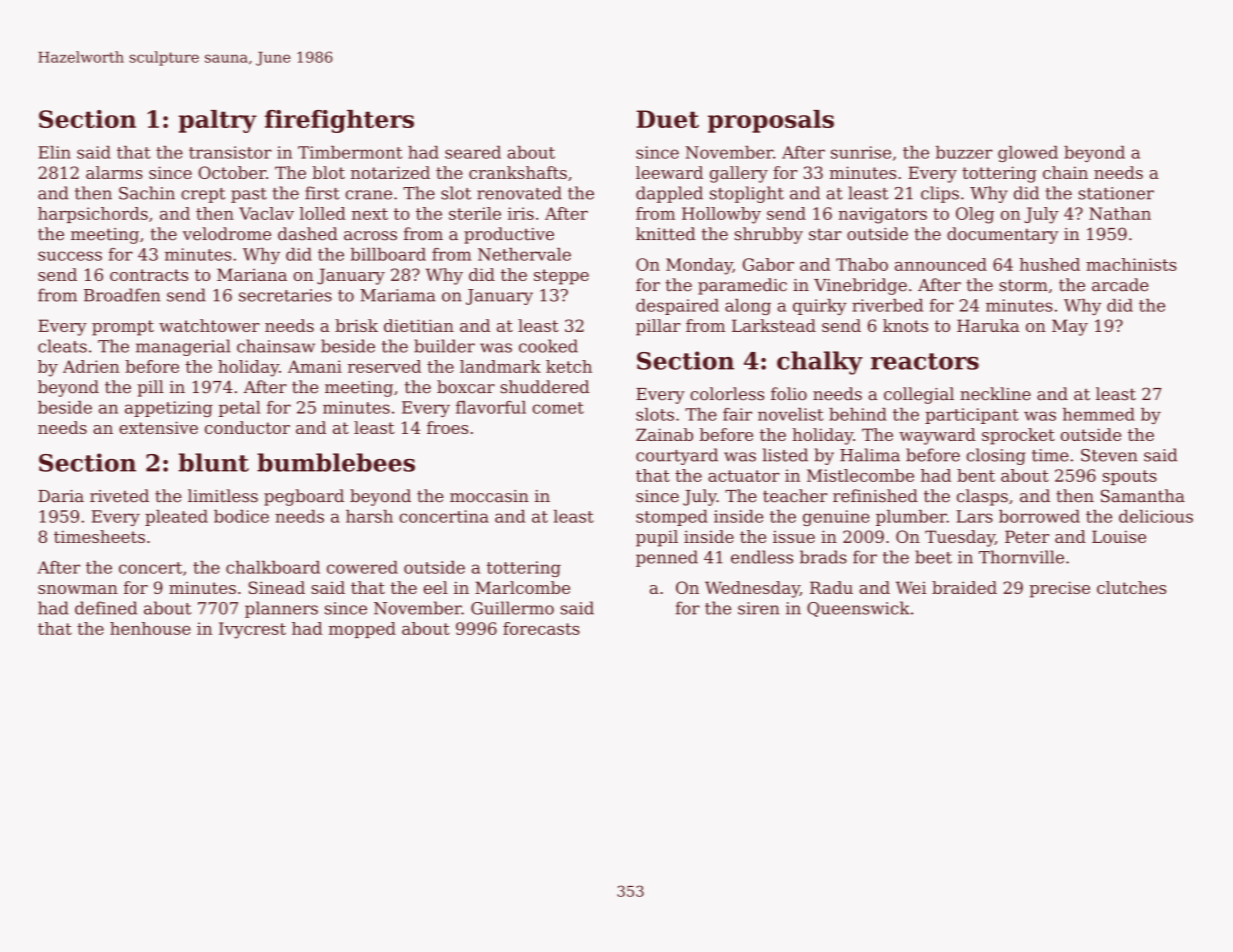 Image resolution: width=1233 pixels, height=952 pixels. I want to click on chalkboard, so click(273, 567).
